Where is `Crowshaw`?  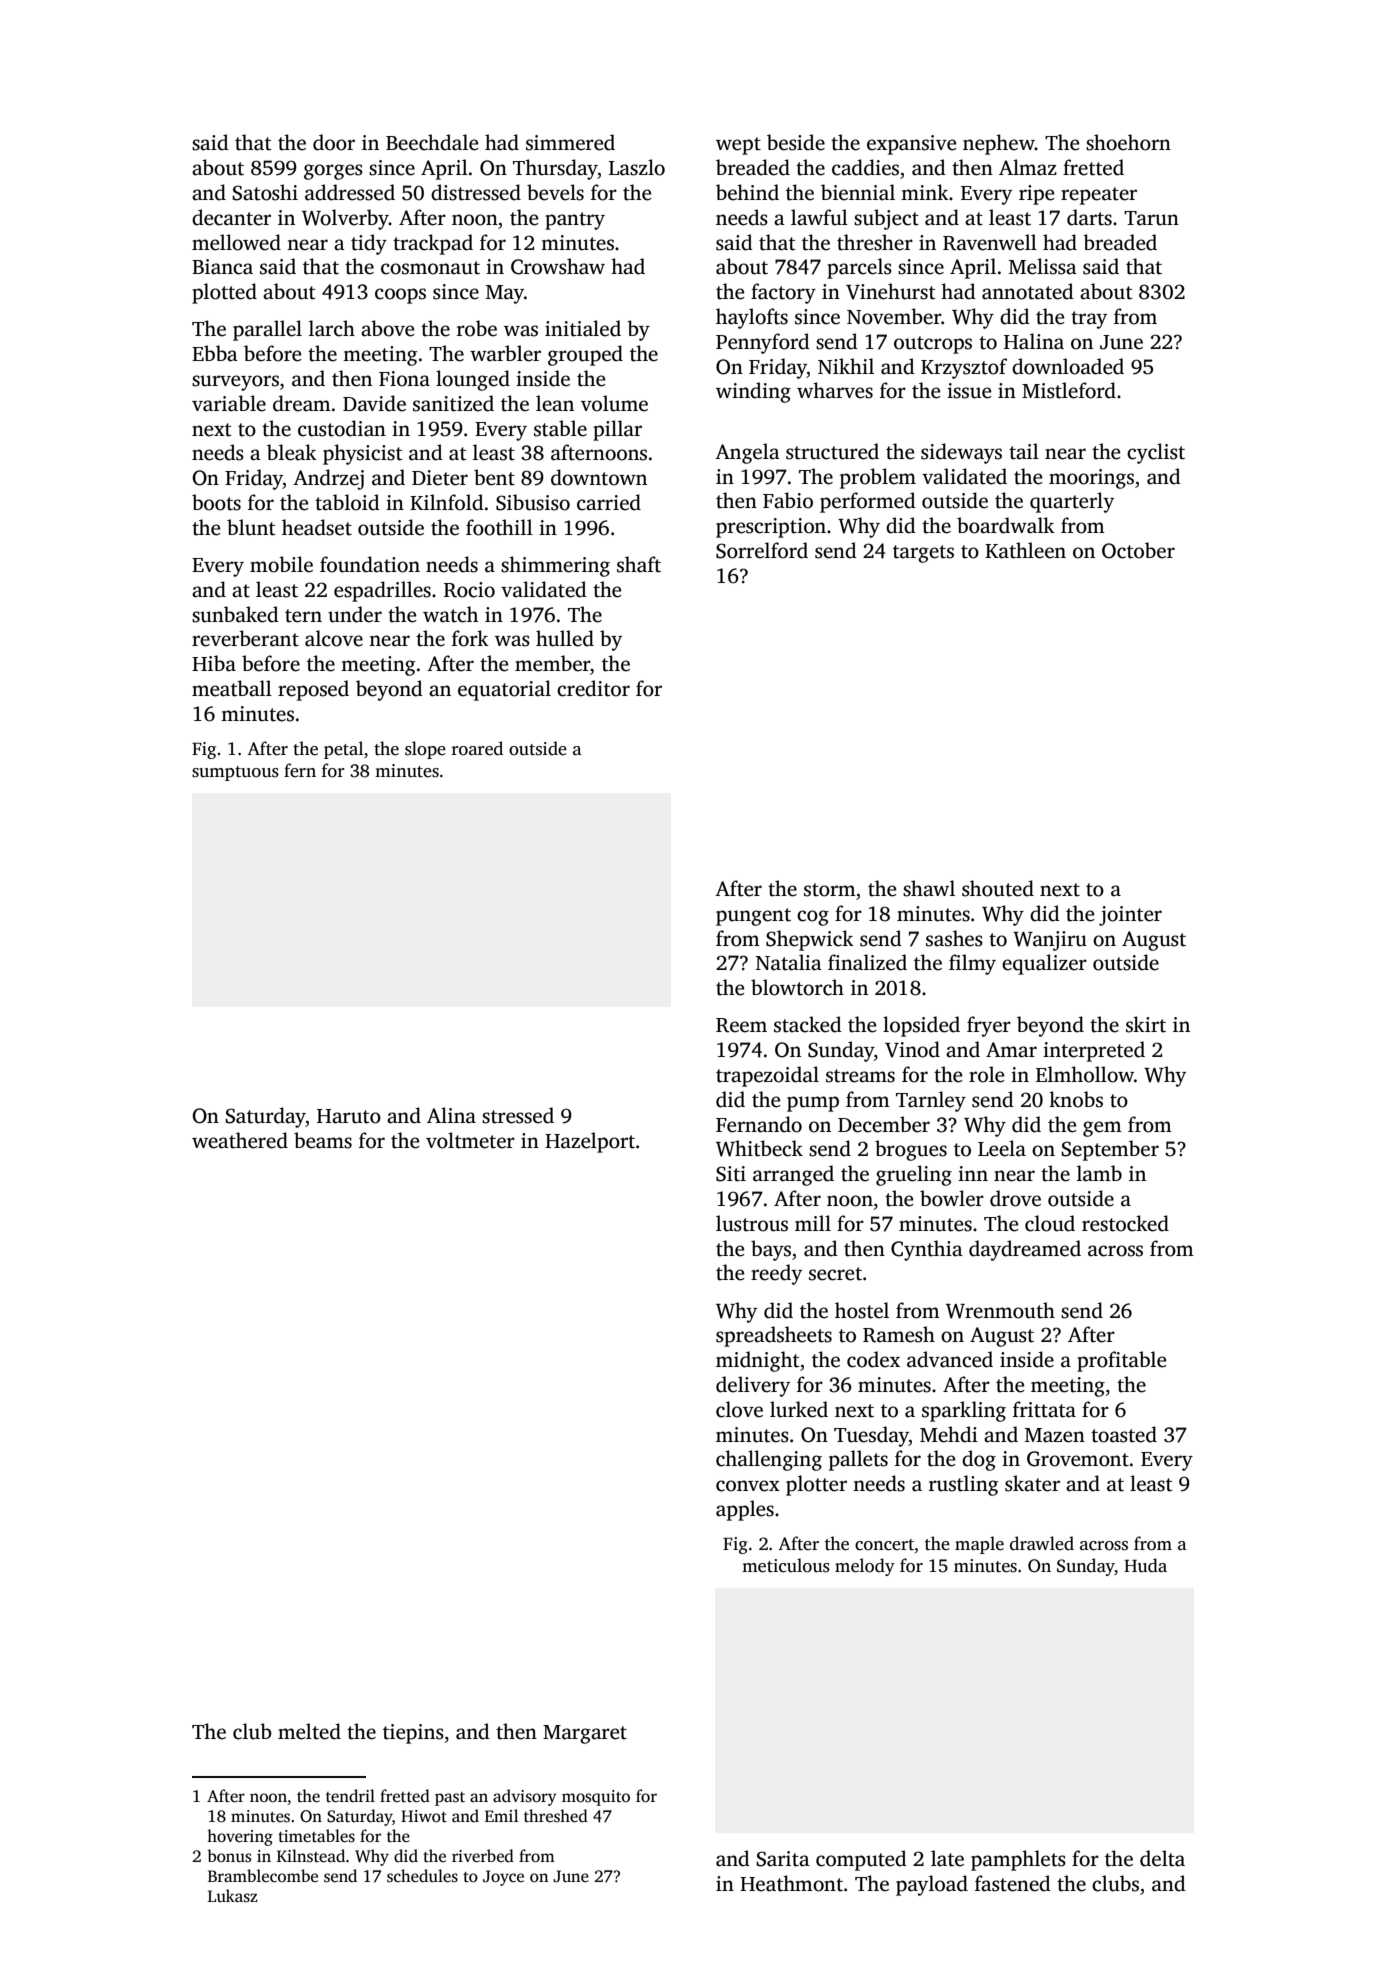
Crowshaw is located at coordinates (558, 266).
